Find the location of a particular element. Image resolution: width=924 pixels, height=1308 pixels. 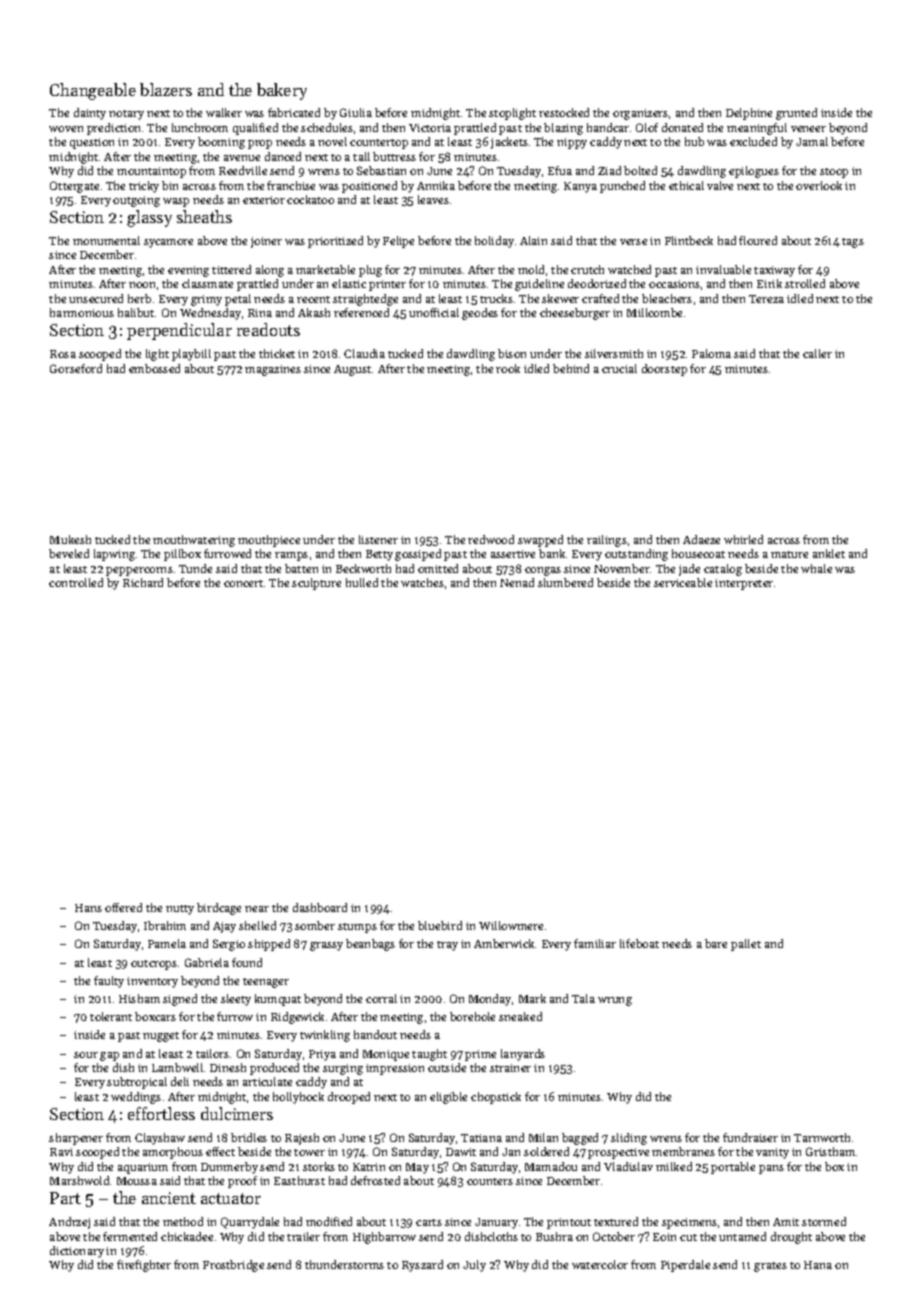

controlled is located at coordinates (76, 582).
